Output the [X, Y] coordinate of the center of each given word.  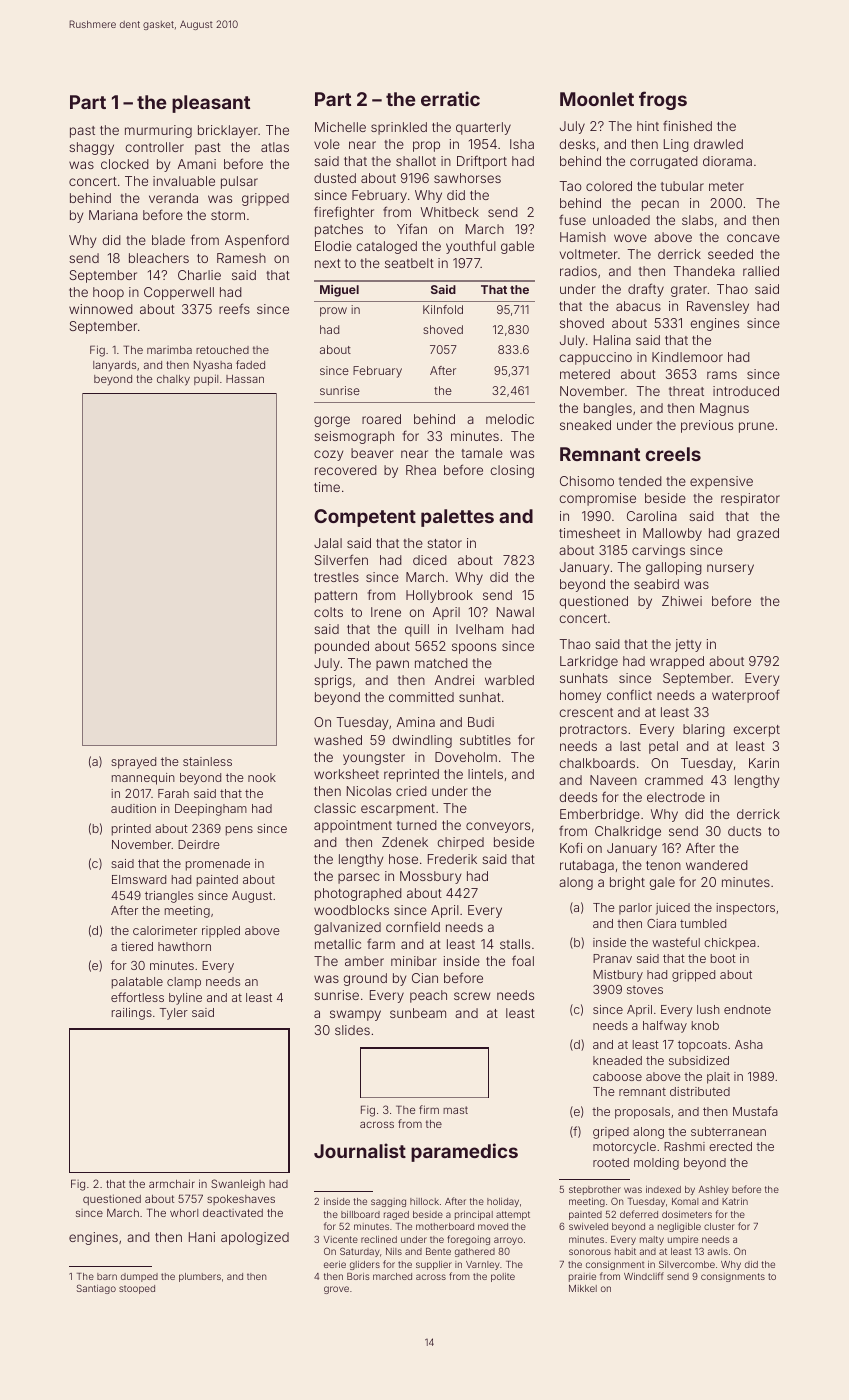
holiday [503, 1202]
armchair [172, 1183]
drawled [718, 144]
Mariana [113, 215]
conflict [629, 694]
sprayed [133, 763]
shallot [416, 161]
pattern [336, 597]
